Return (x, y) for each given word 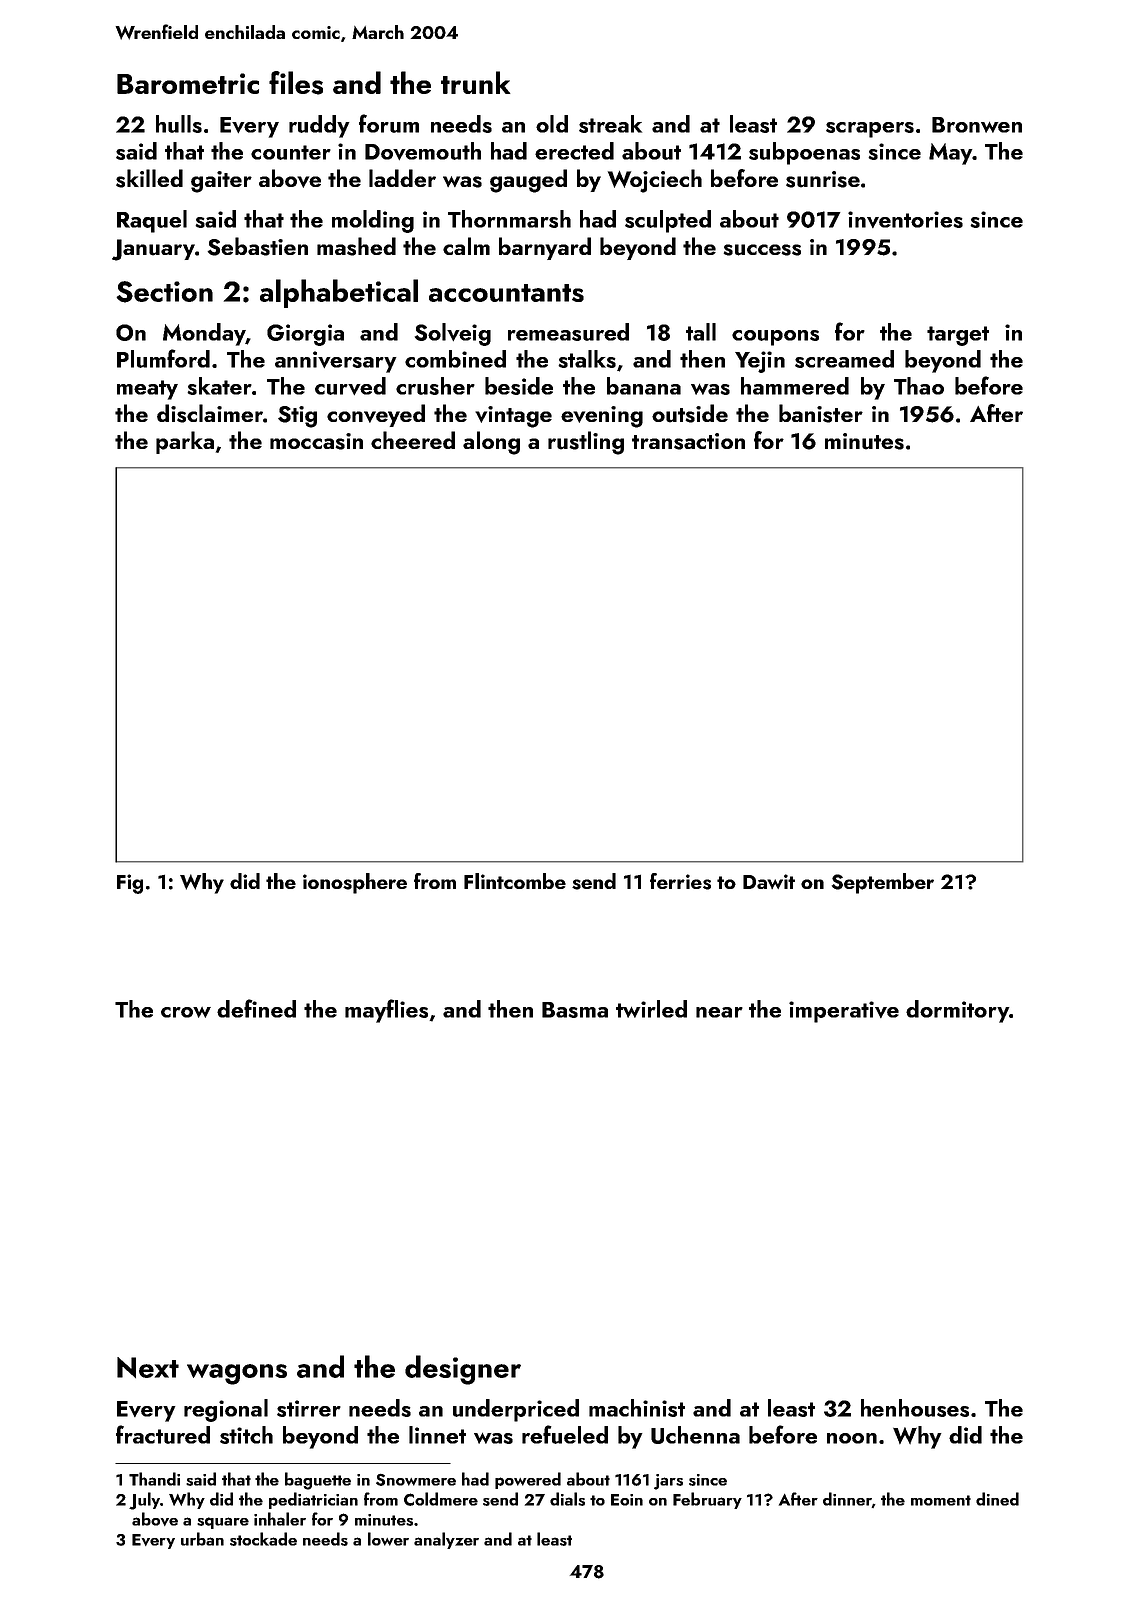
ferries (680, 881)
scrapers (870, 130)
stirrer (309, 1408)
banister (821, 413)
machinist (637, 1408)
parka (185, 442)
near (719, 1012)
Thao (919, 386)
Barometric (188, 83)
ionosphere (355, 883)
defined (256, 1008)
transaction (688, 441)
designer (463, 1370)
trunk (476, 82)
